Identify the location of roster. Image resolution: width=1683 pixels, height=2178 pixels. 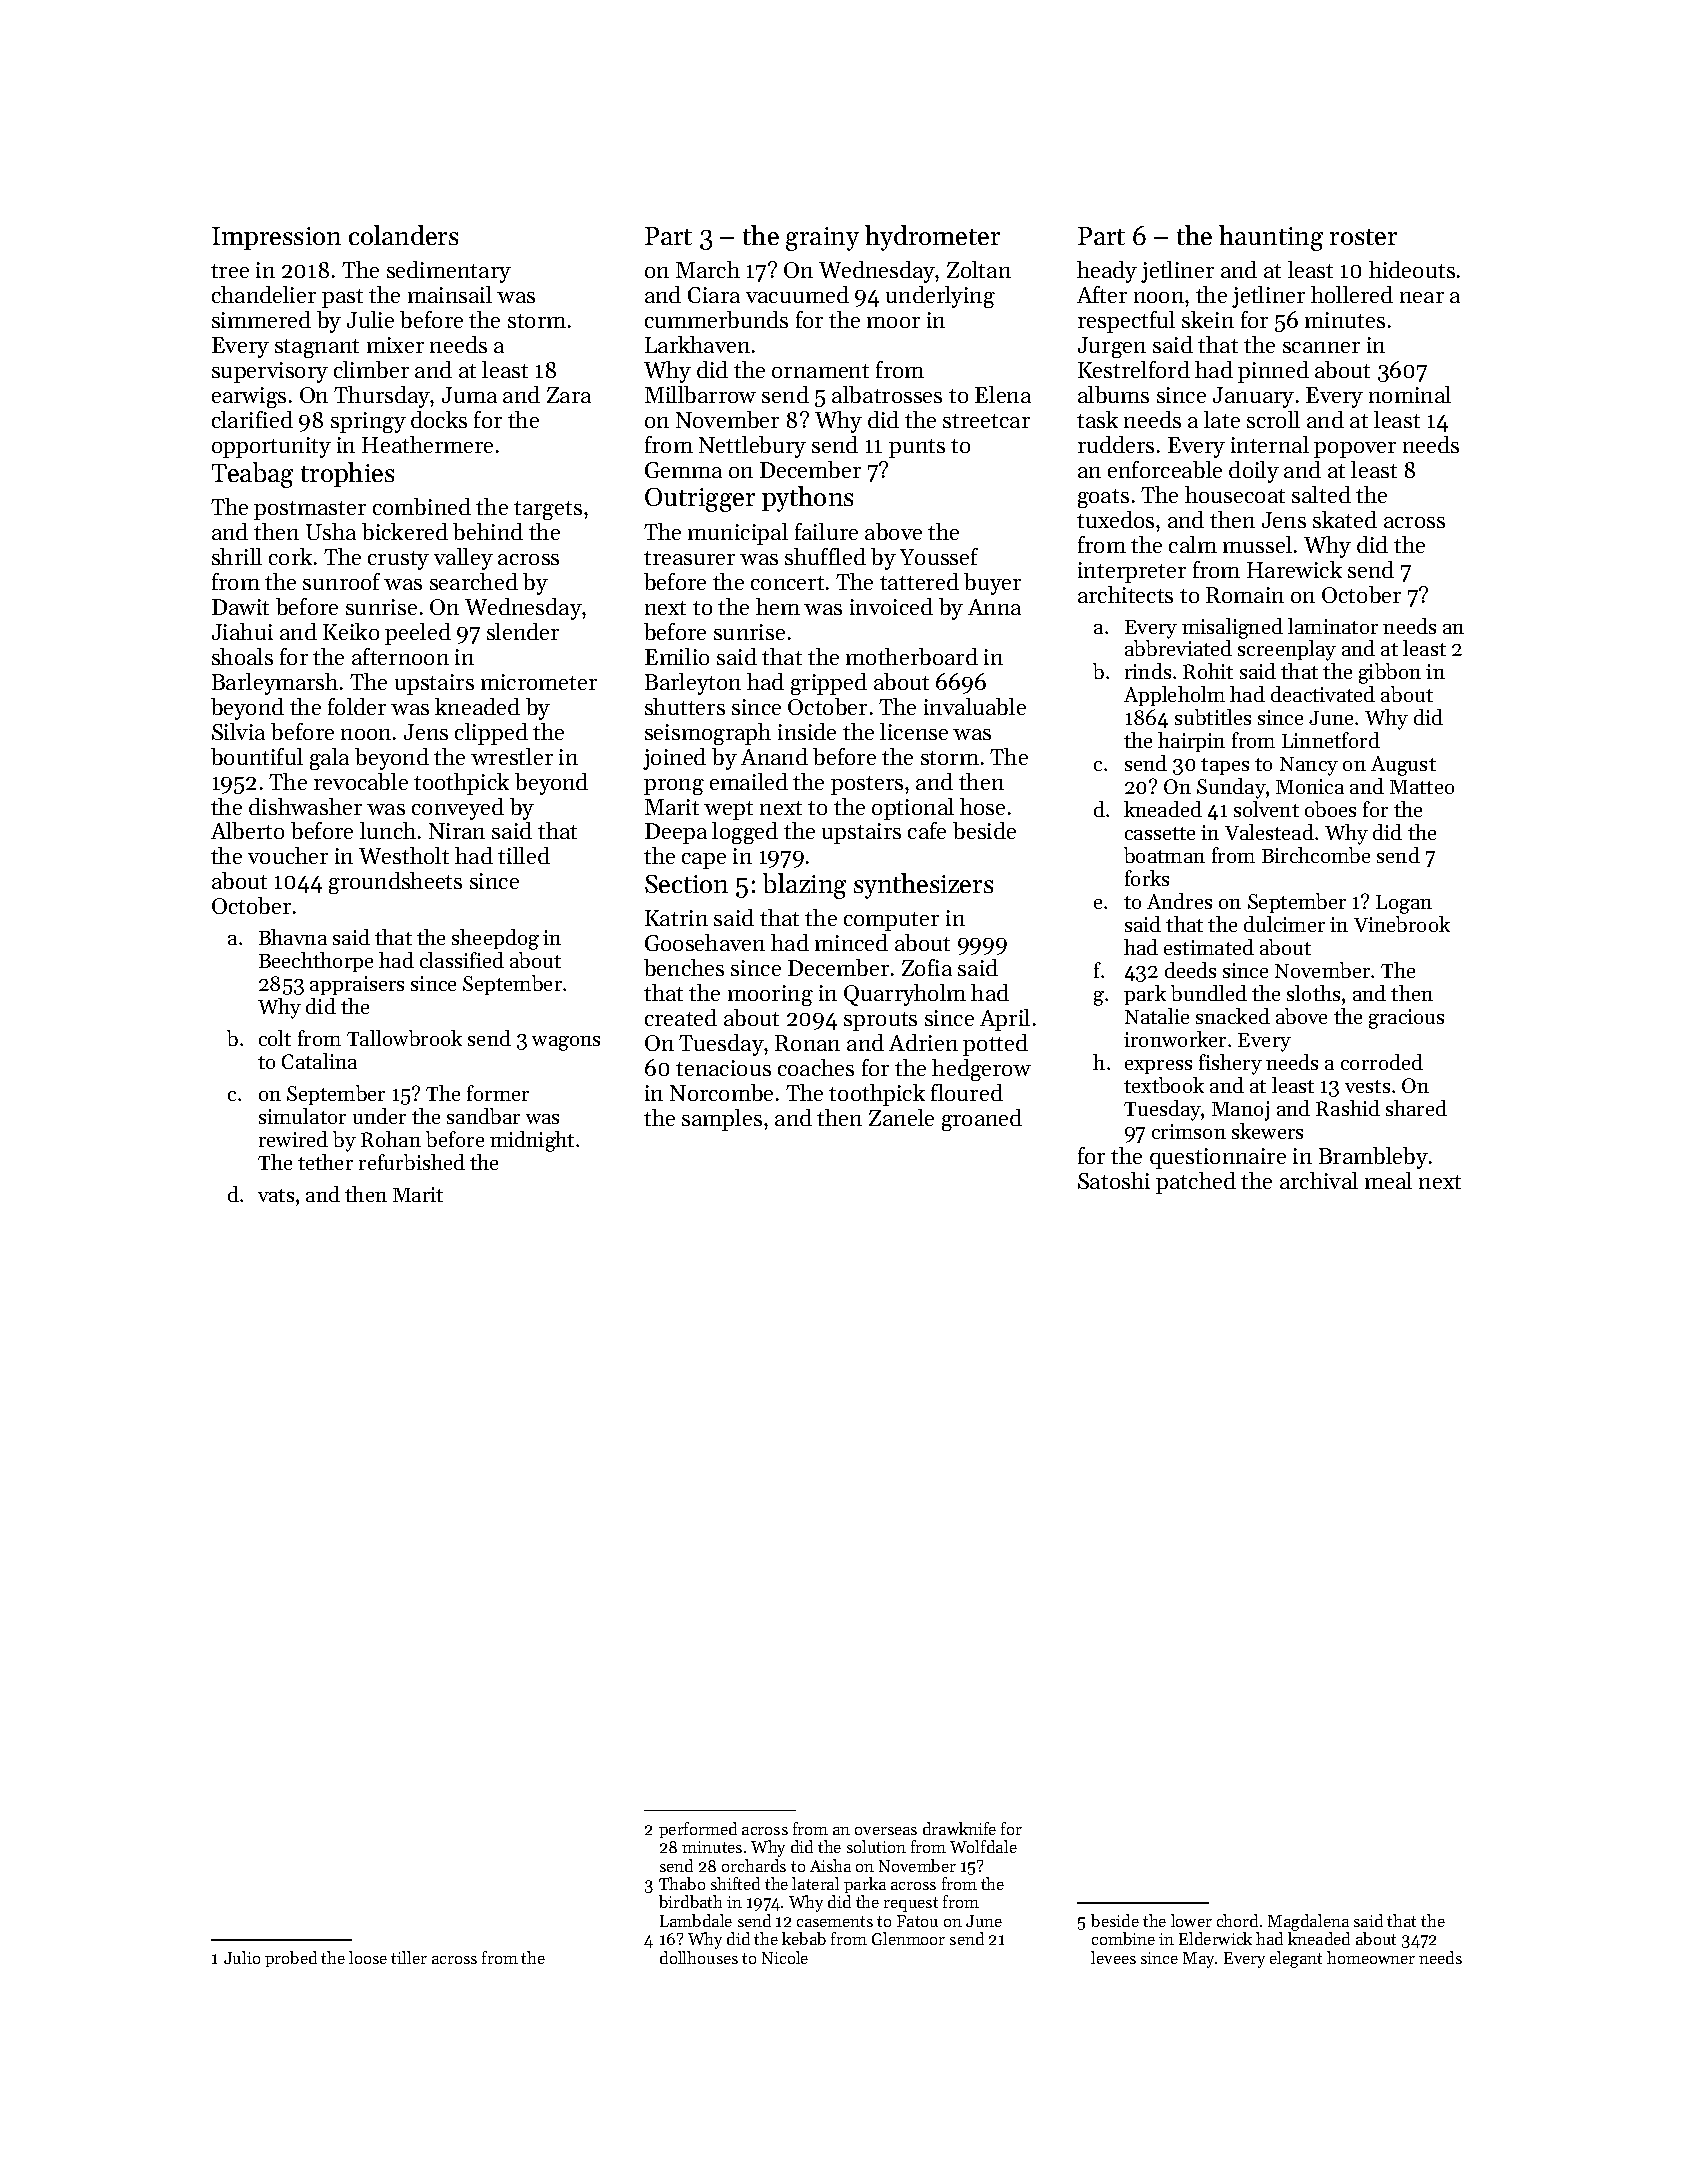
(1363, 237).
